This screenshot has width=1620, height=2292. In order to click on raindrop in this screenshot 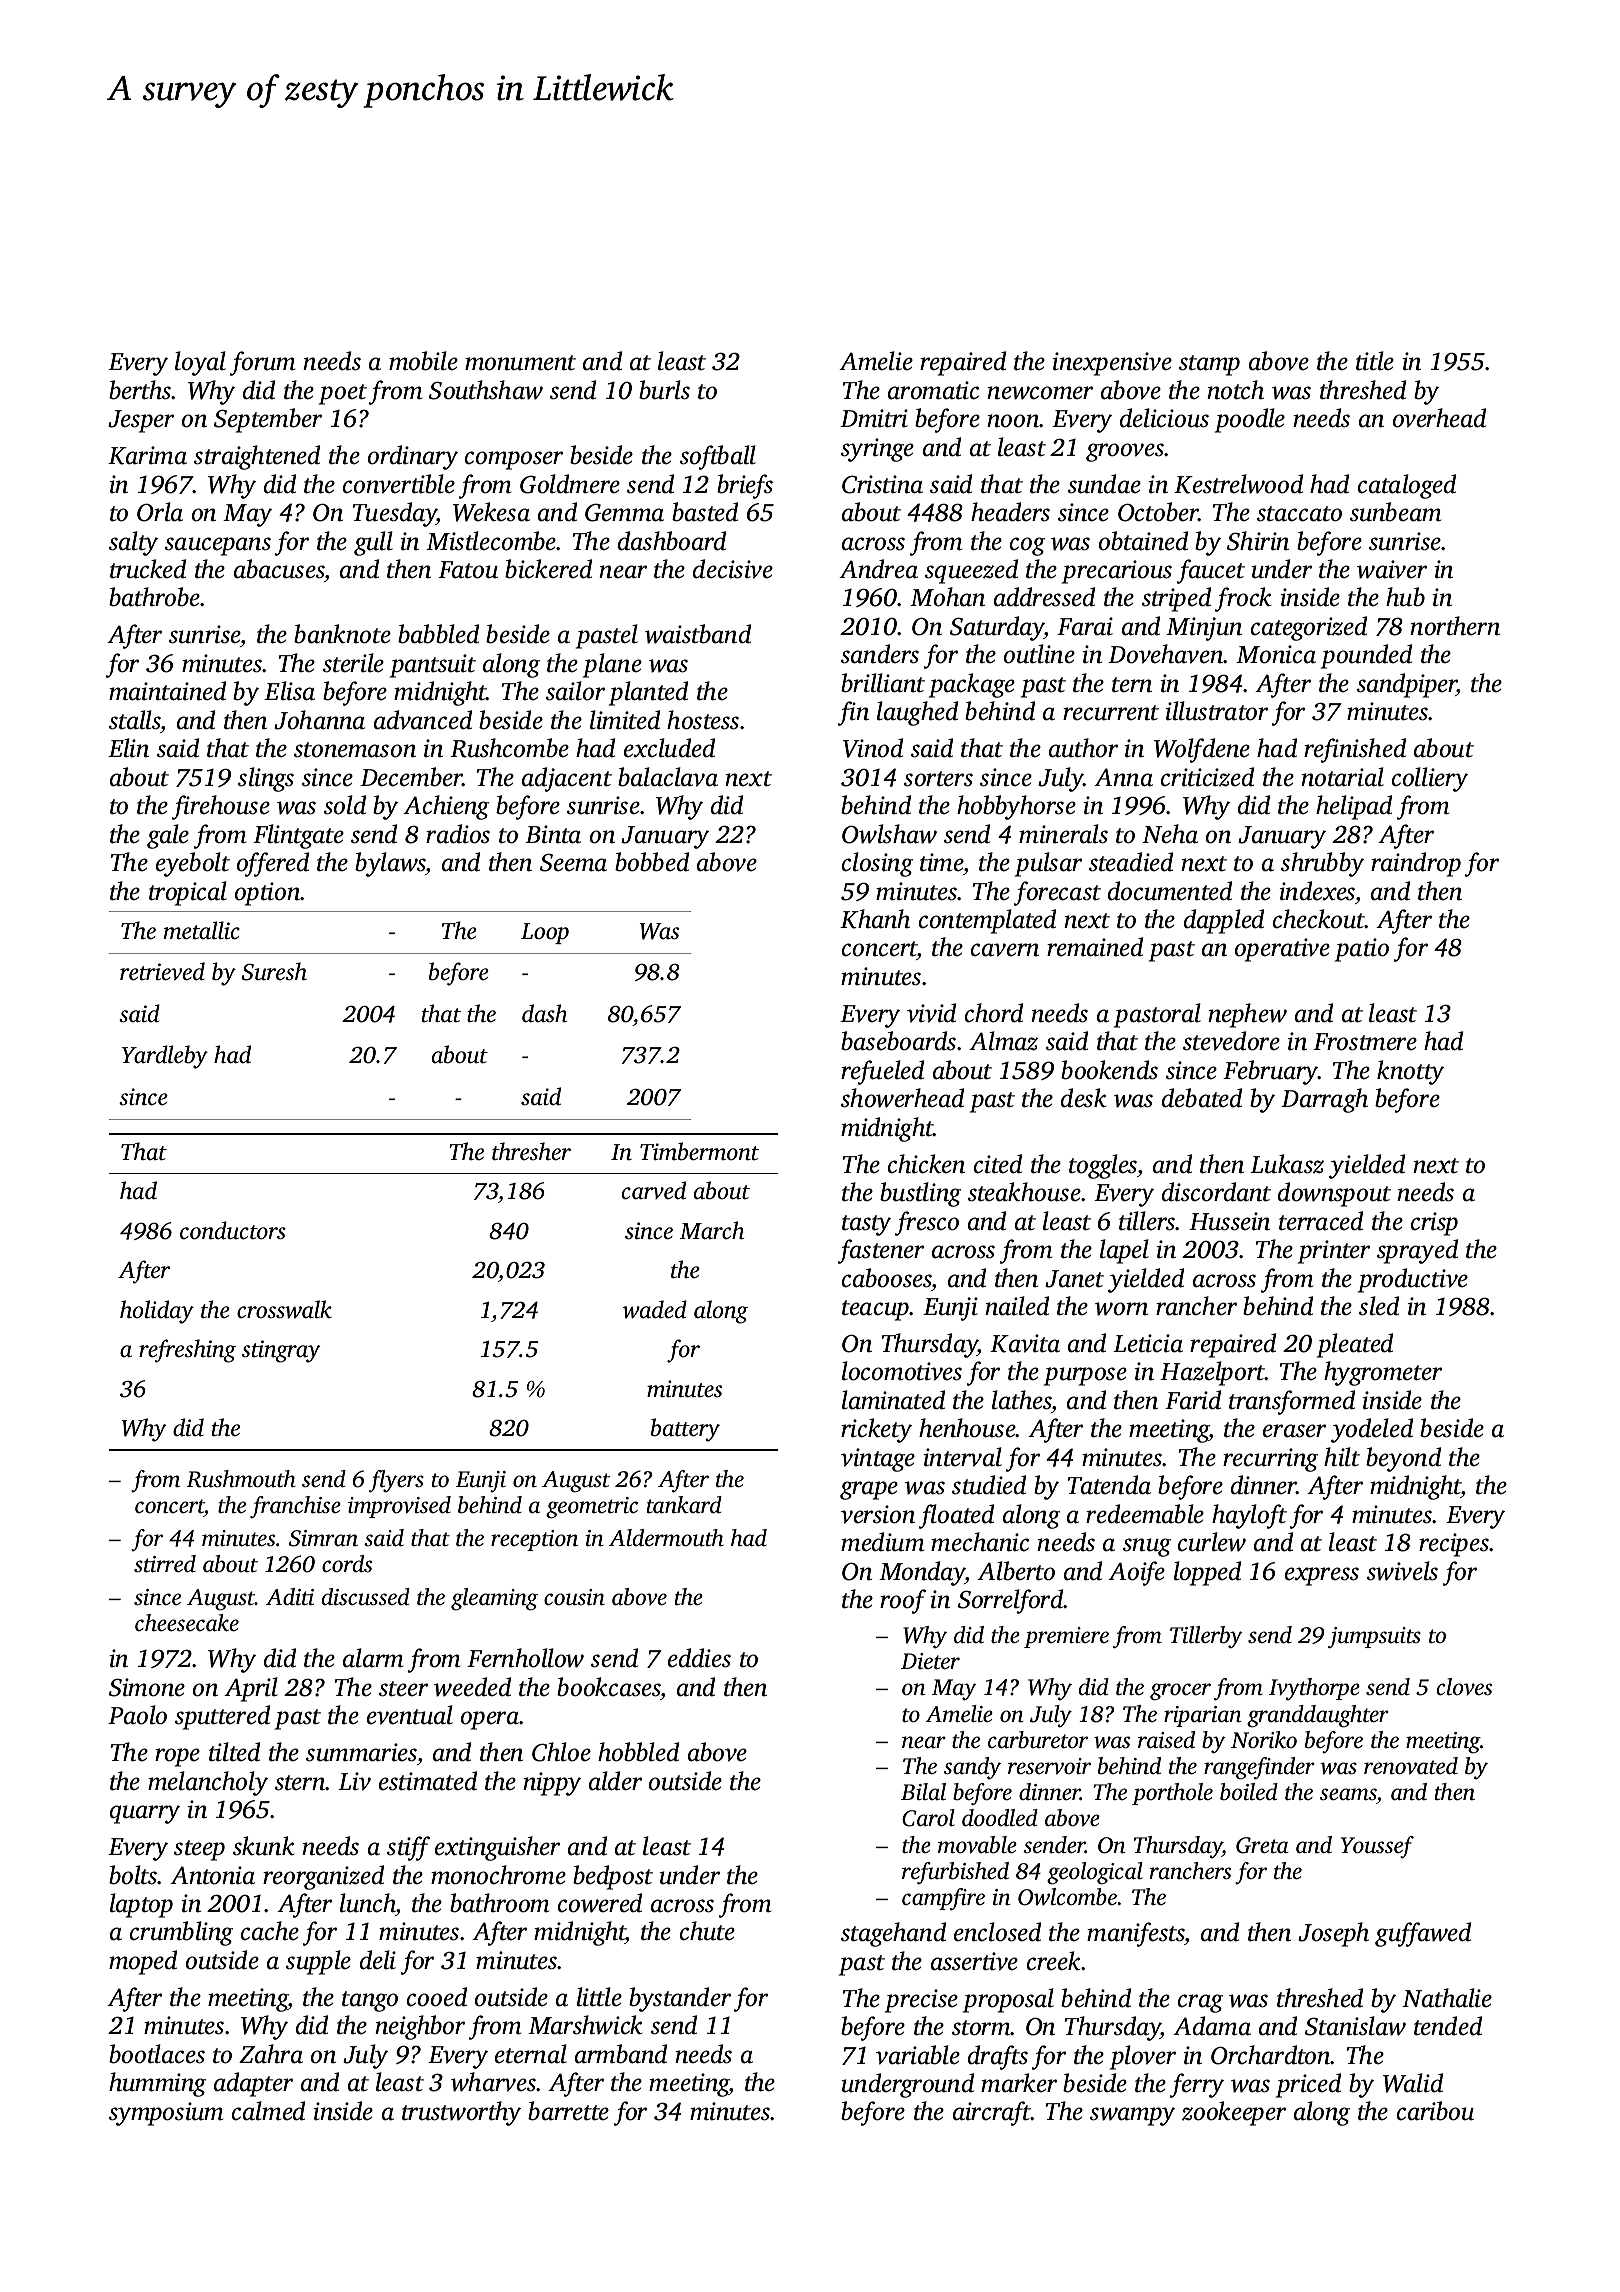, I will do `click(1416, 864)`.
